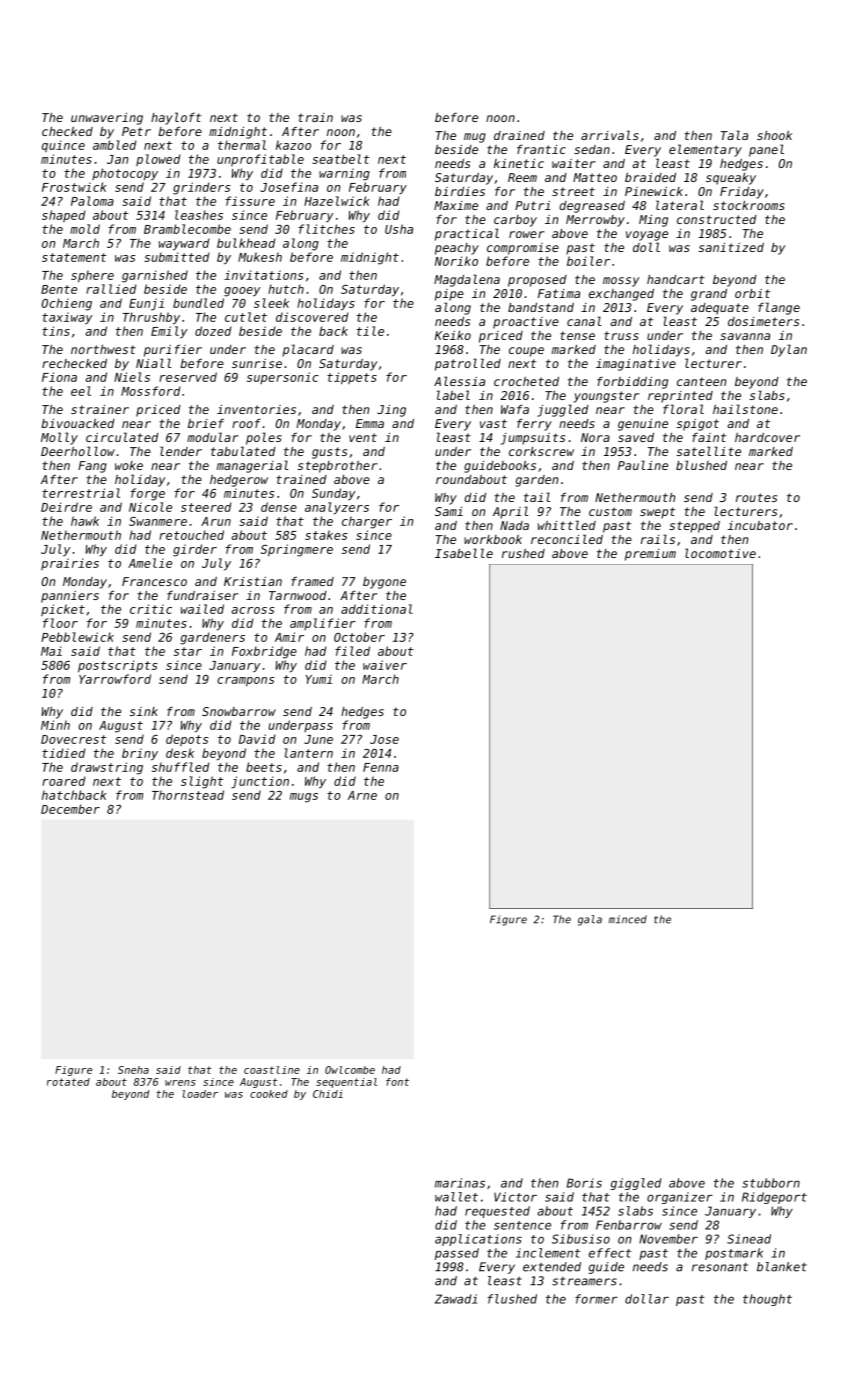 The width and height of the screenshot is (849, 1400). What do you see at coordinates (326, 535) in the screenshot?
I see `stakes` at bounding box center [326, 535].
